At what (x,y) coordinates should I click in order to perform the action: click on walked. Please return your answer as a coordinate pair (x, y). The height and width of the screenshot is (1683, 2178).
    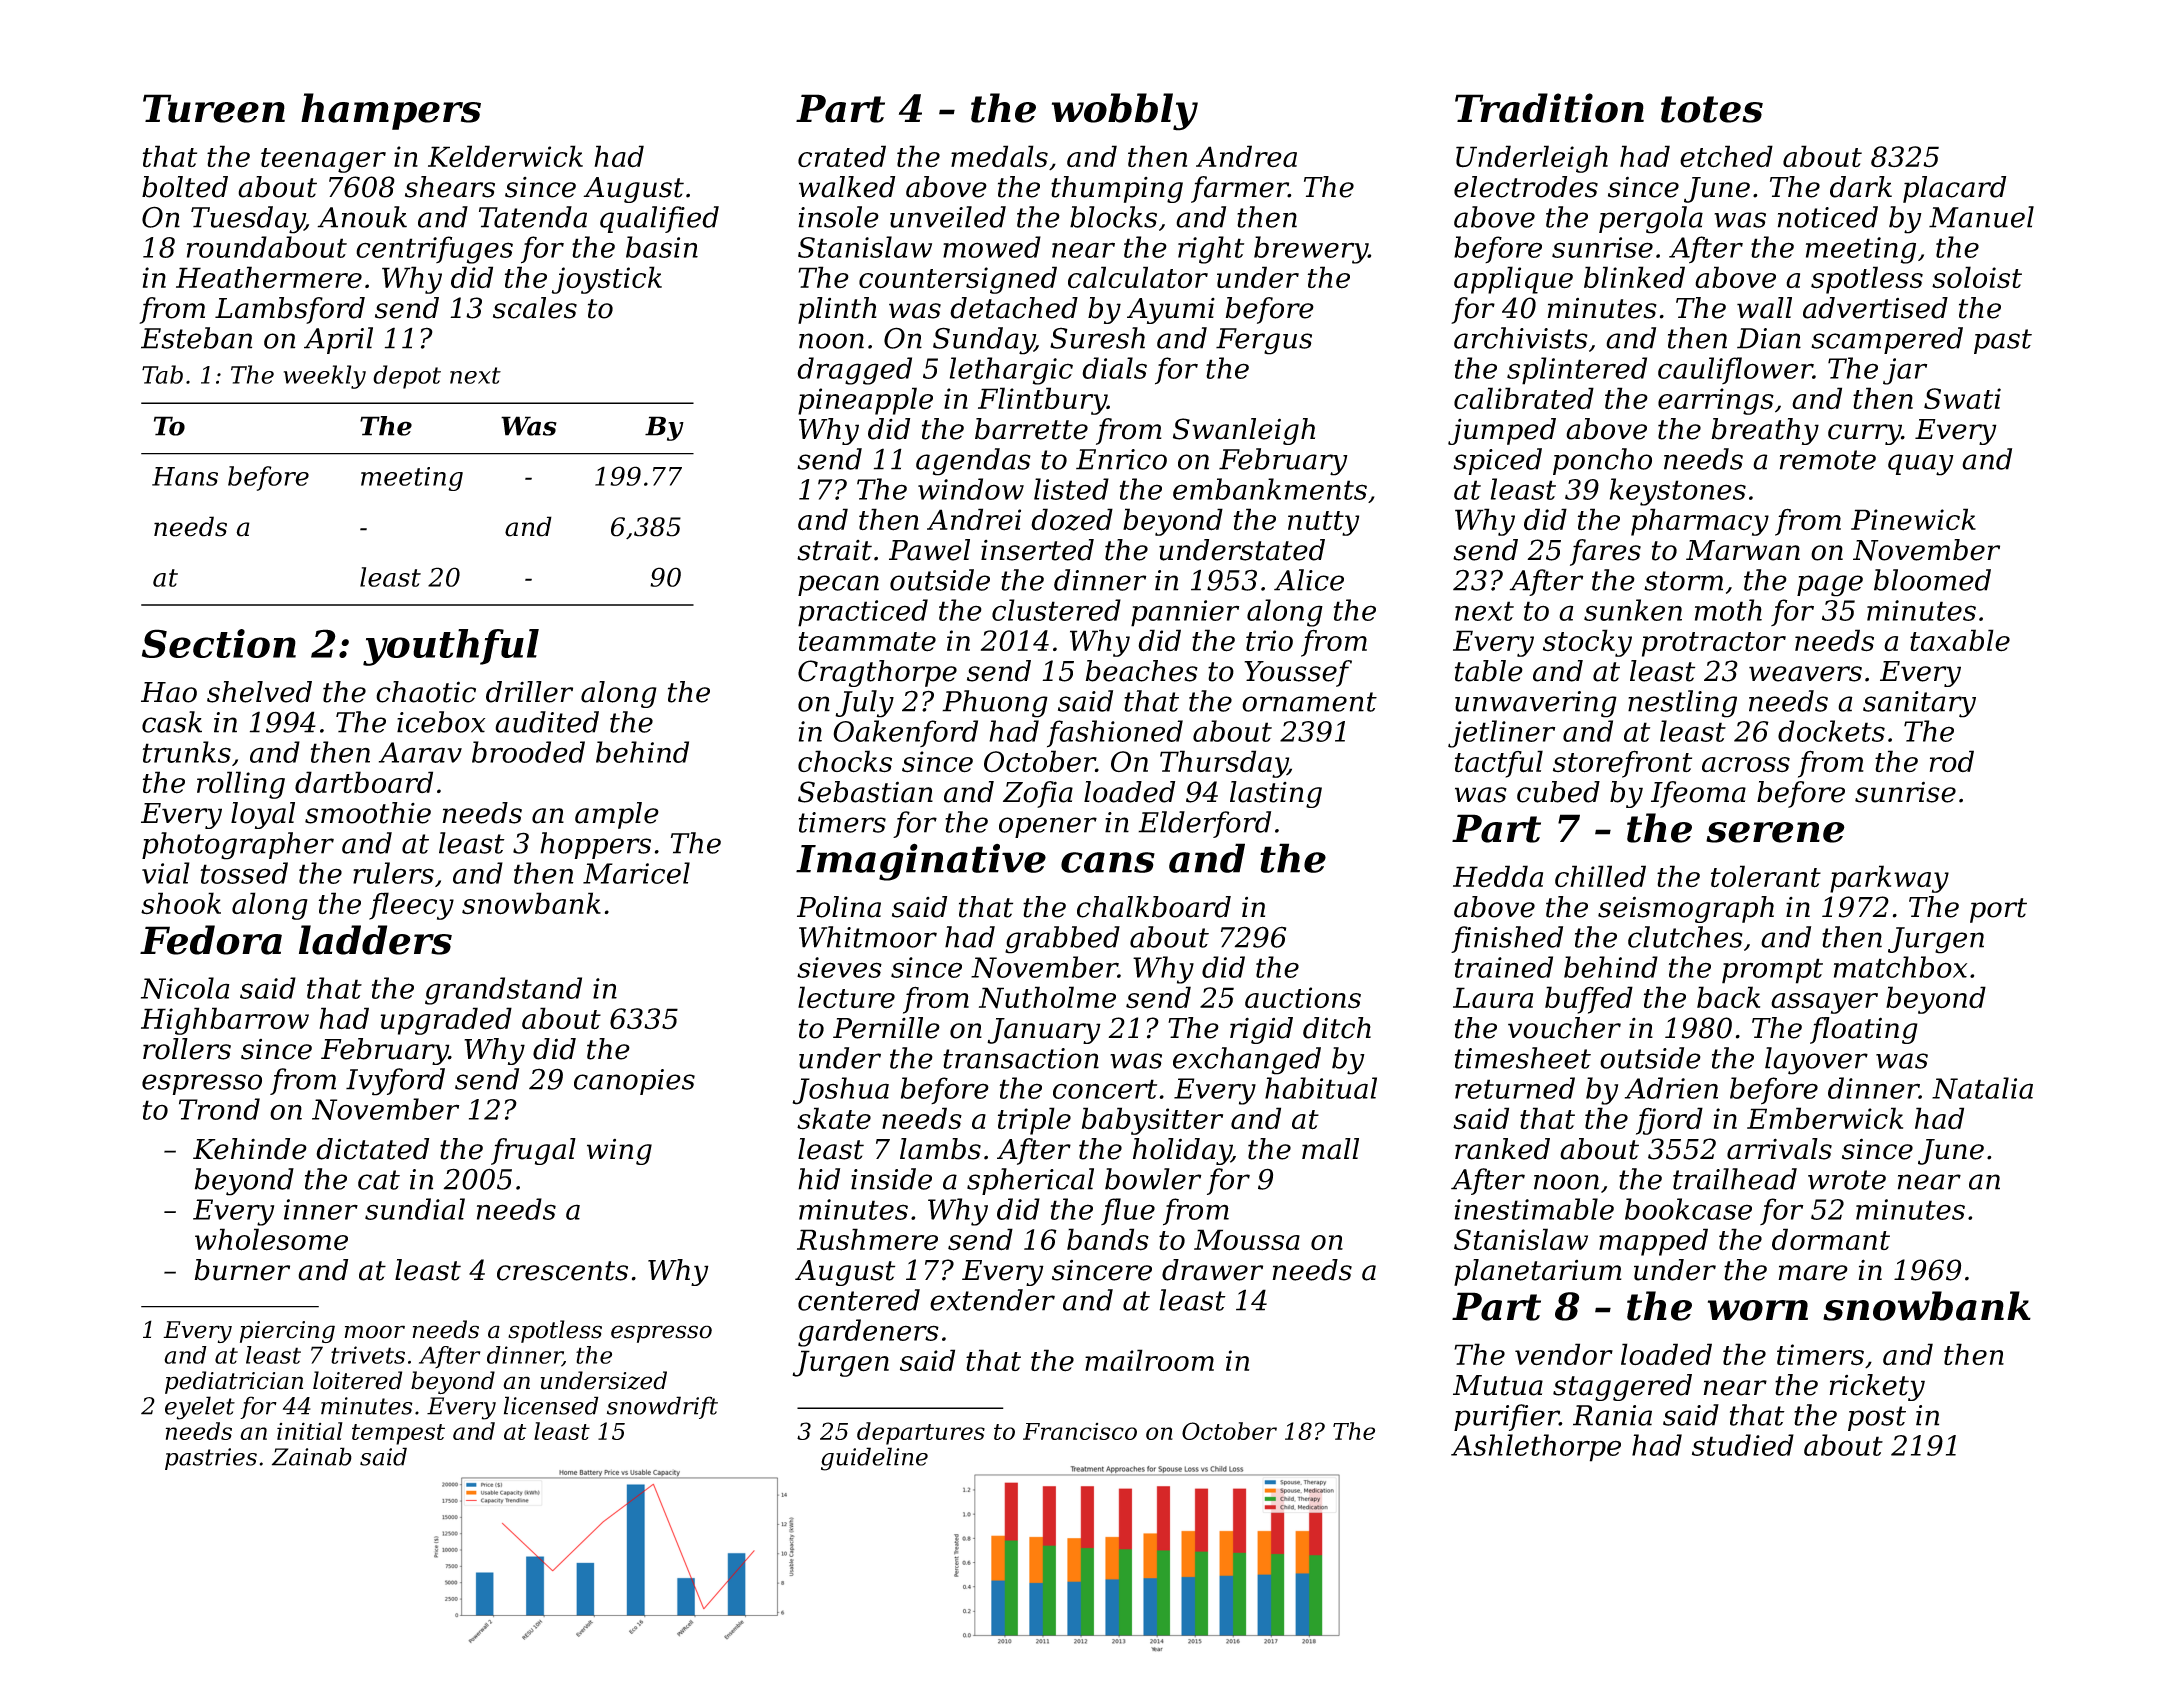
    Looking at the image, I should click on (847, 187).
